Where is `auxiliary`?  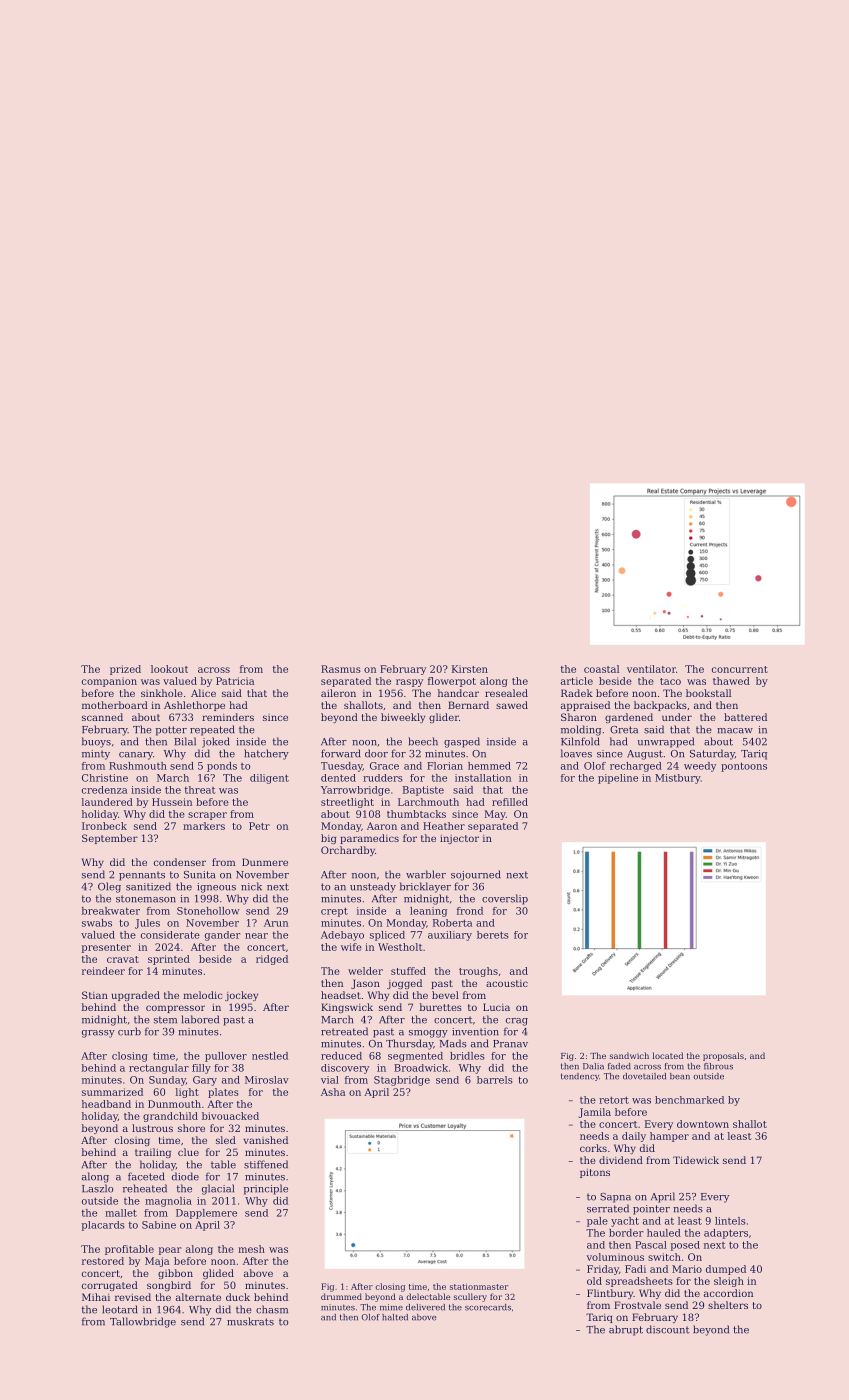 auxiliary is located at coordinates (450, 936).
